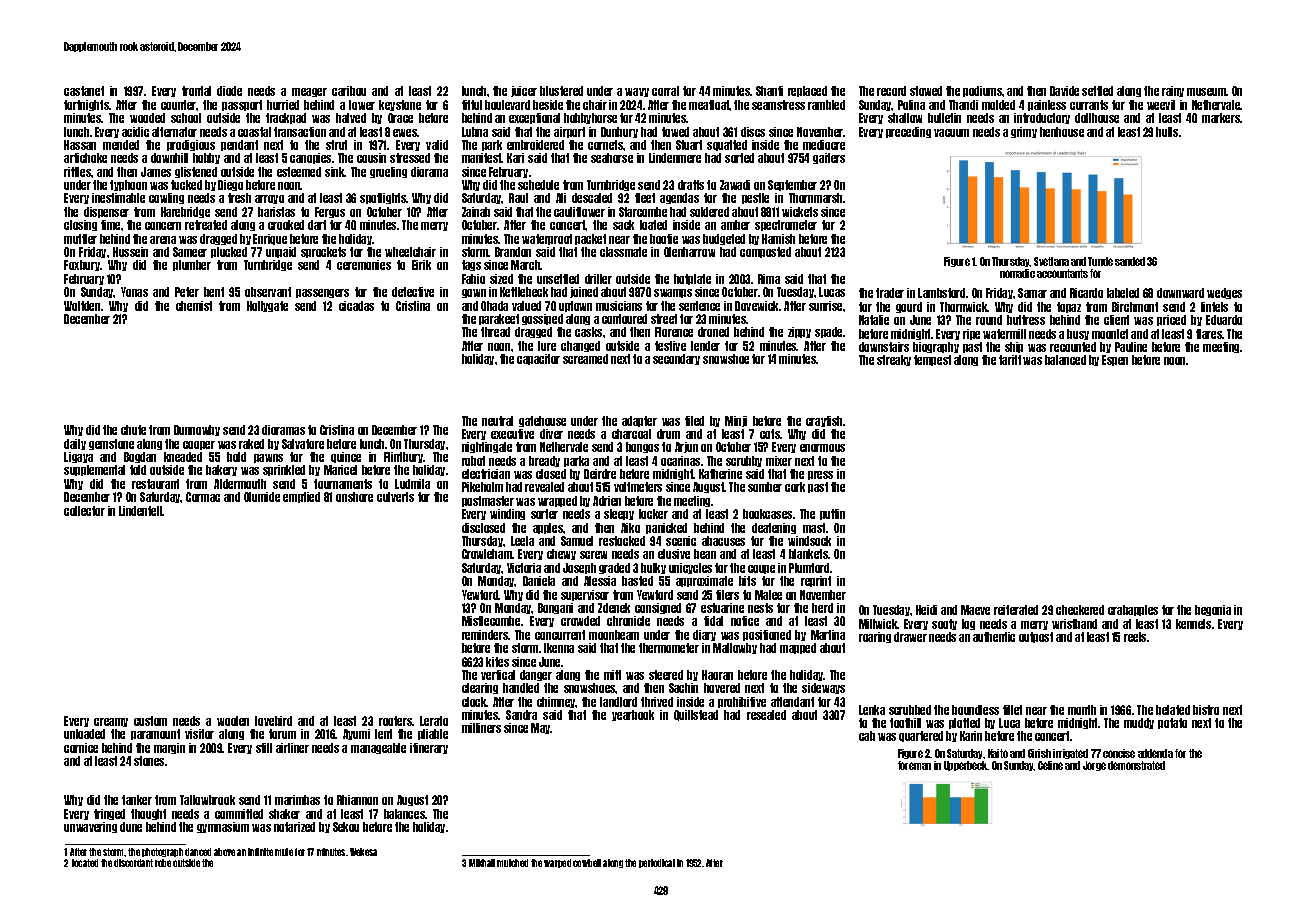 The image size is (1308, 924). I want to click on Mallowby, so click(735, 648).
